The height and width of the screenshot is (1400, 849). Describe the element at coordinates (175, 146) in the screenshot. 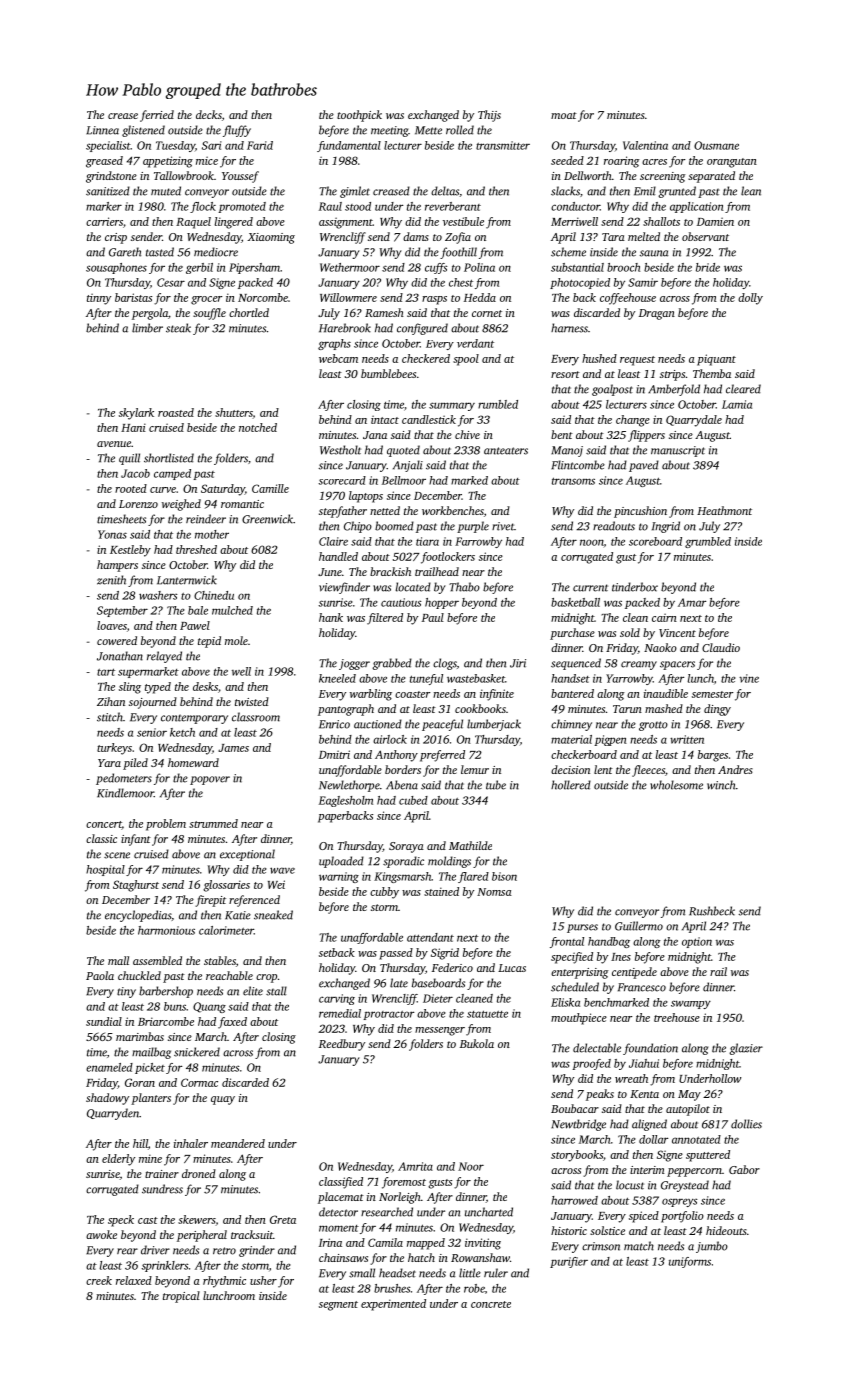

I see `Tuesday` at that location.
